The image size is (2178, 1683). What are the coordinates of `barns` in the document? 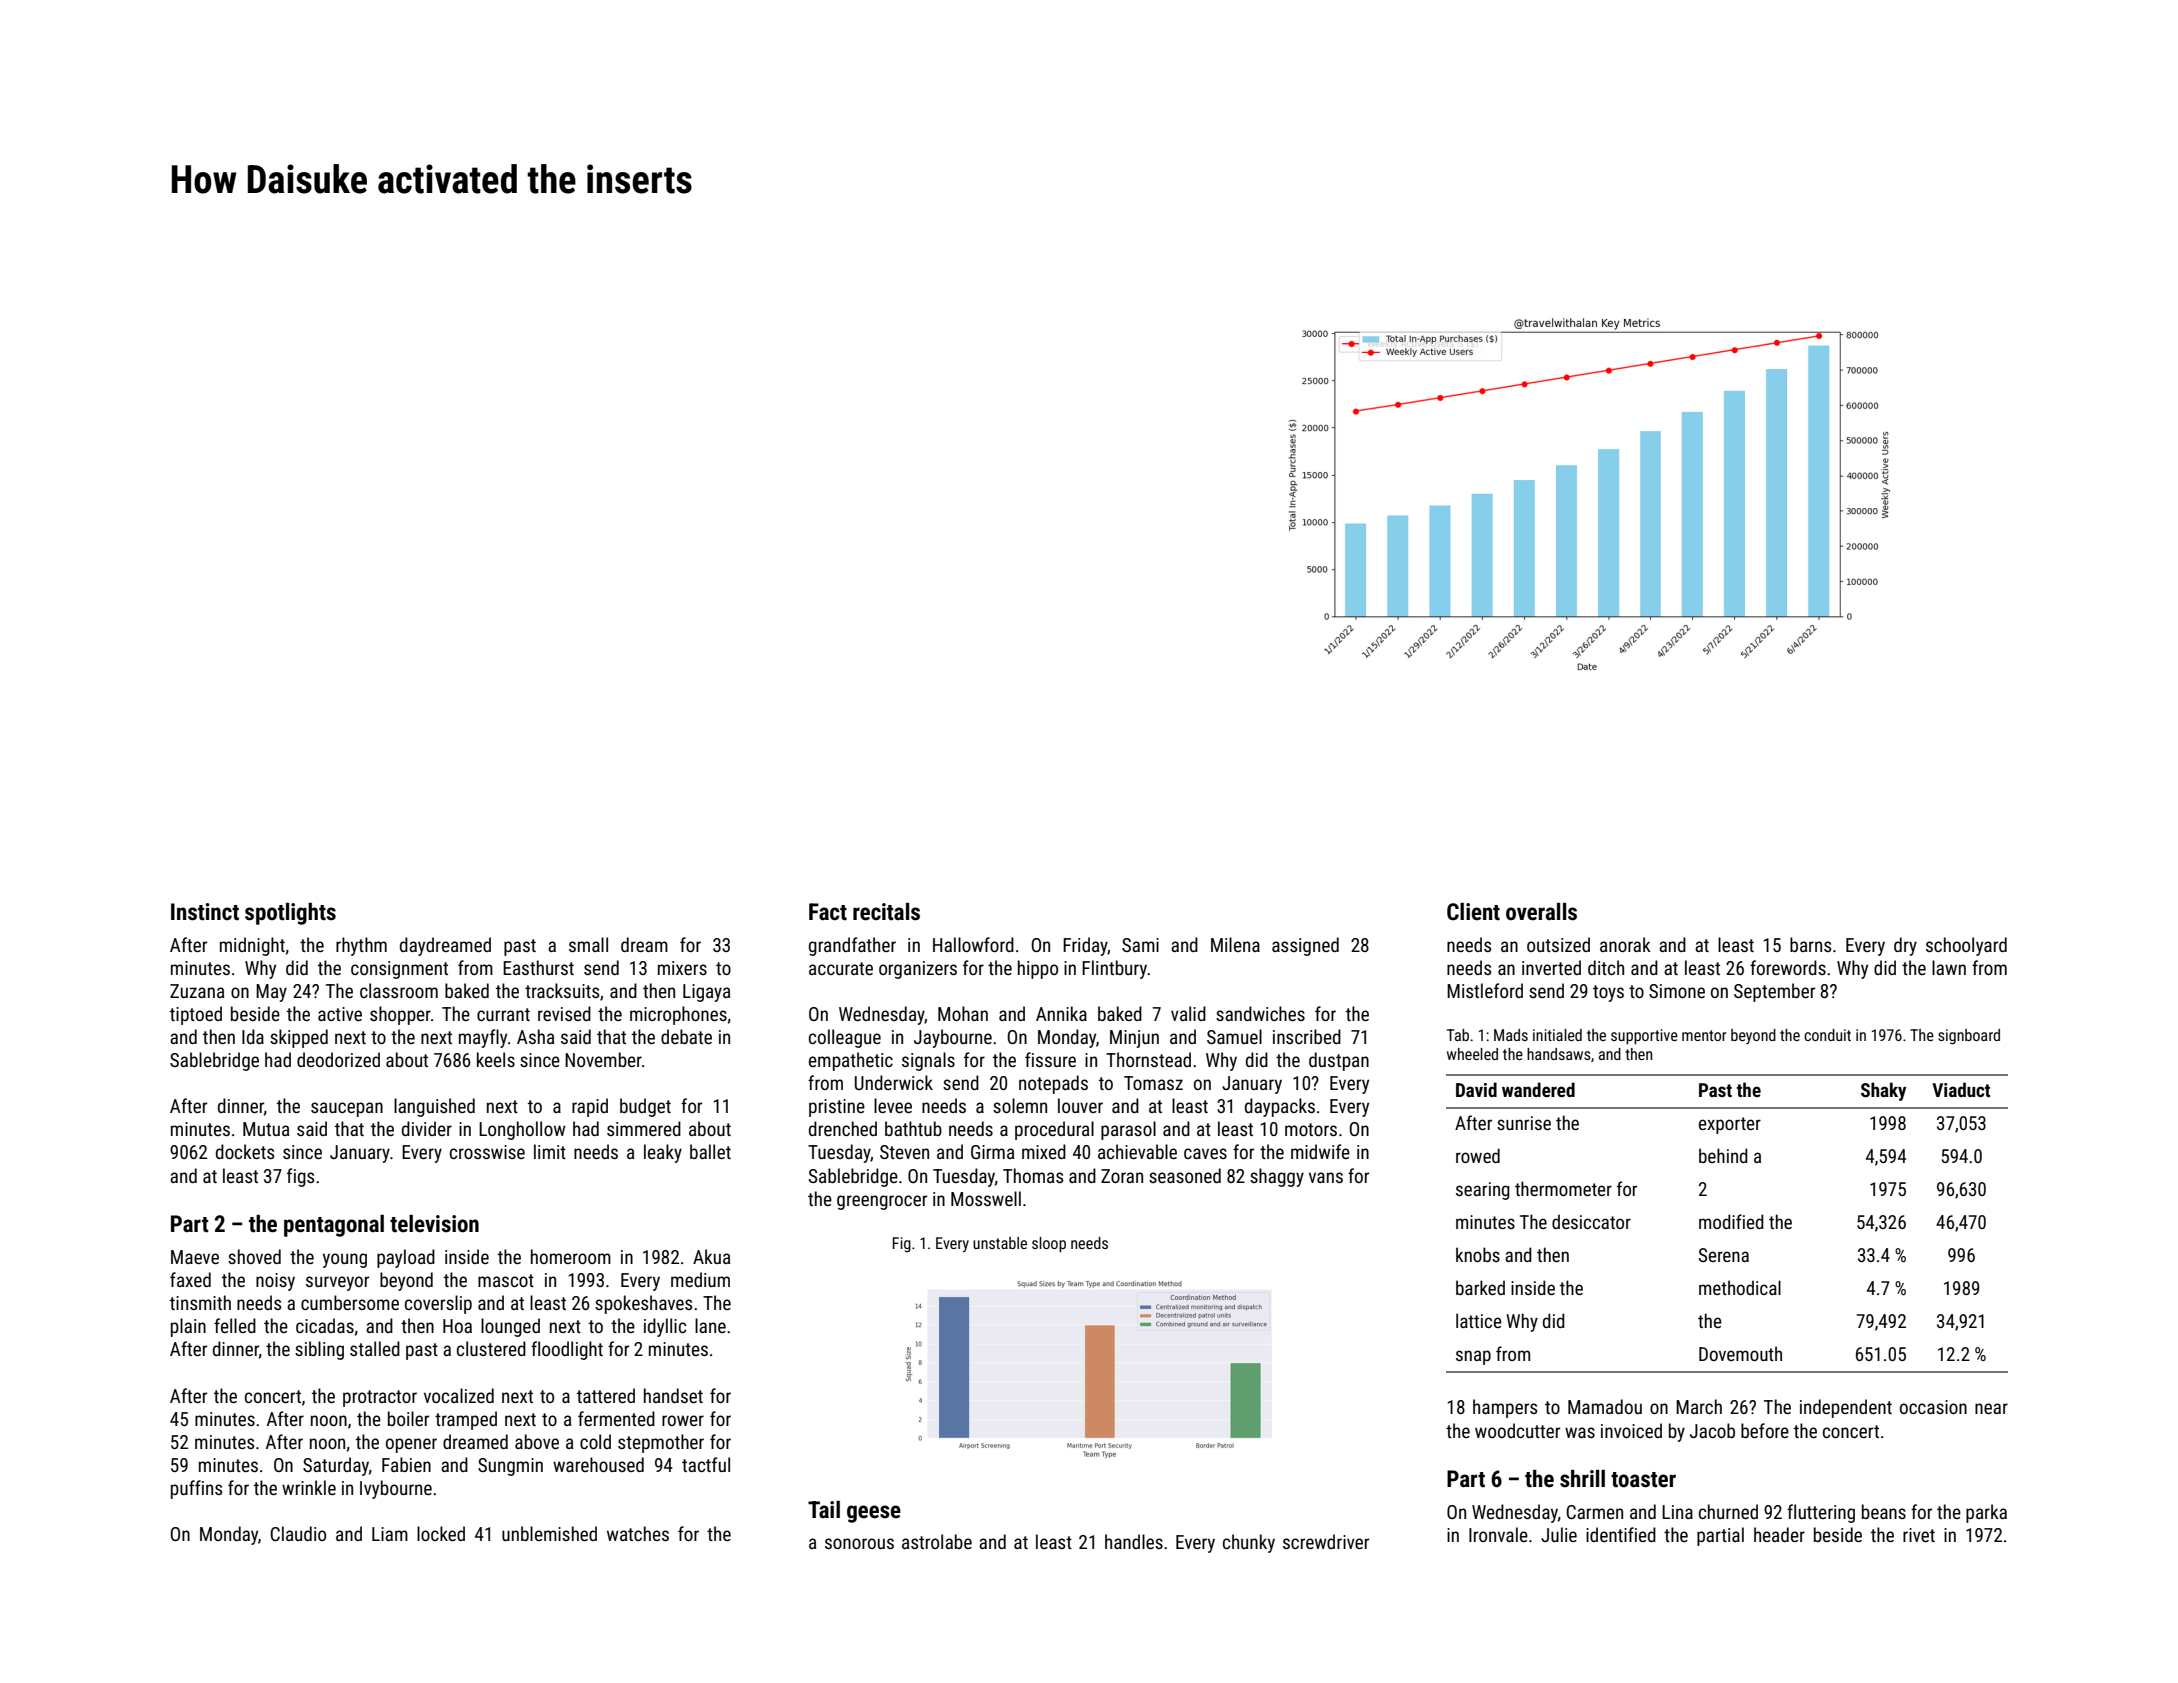 It's located at (1810, 944).
